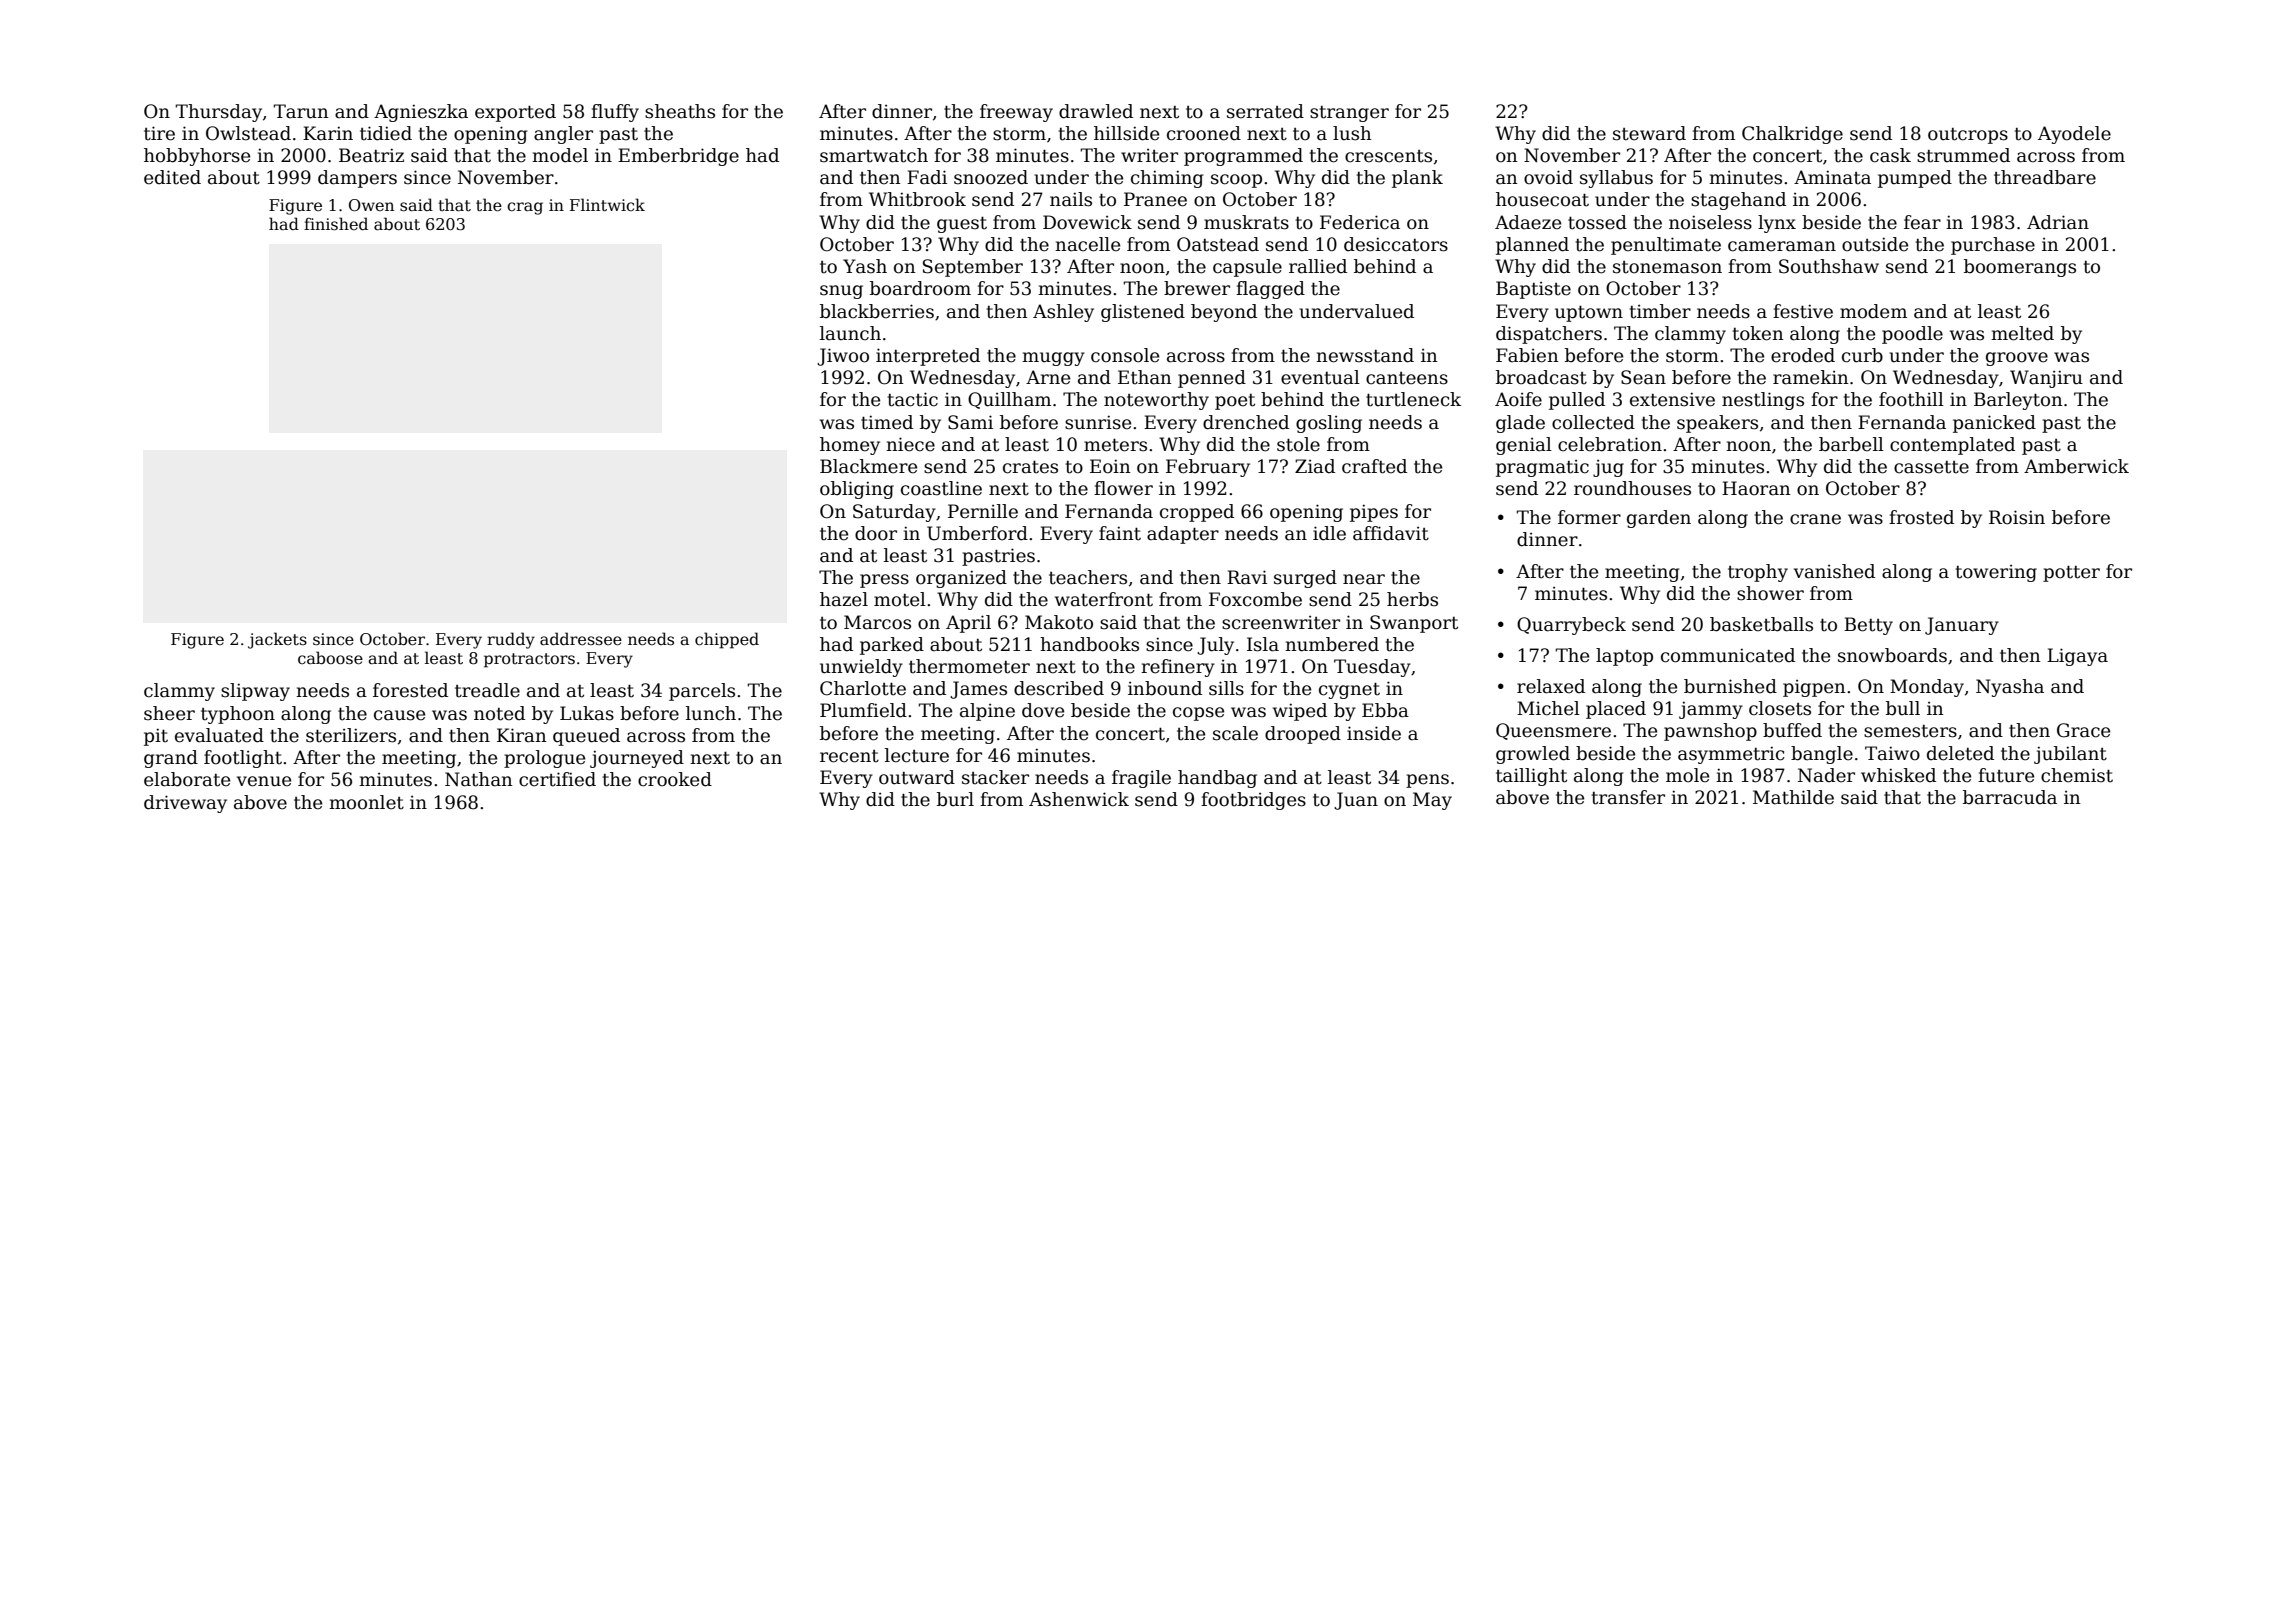 The height and width of the document is (1614, 2282). I want to click on muggy, so click(1053, 359).
